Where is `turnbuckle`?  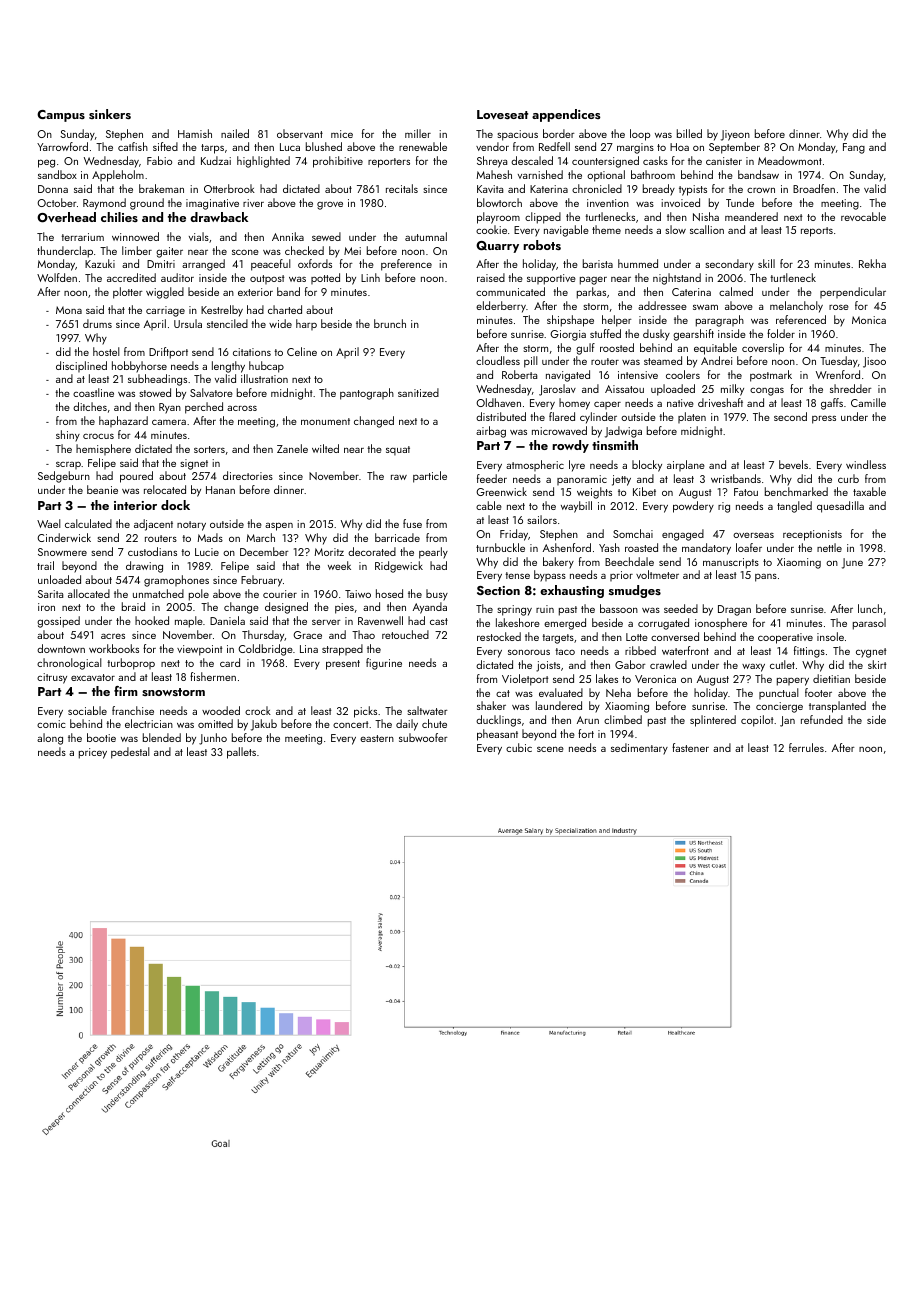
turnbuckle is located at coordinates (500, 547).
